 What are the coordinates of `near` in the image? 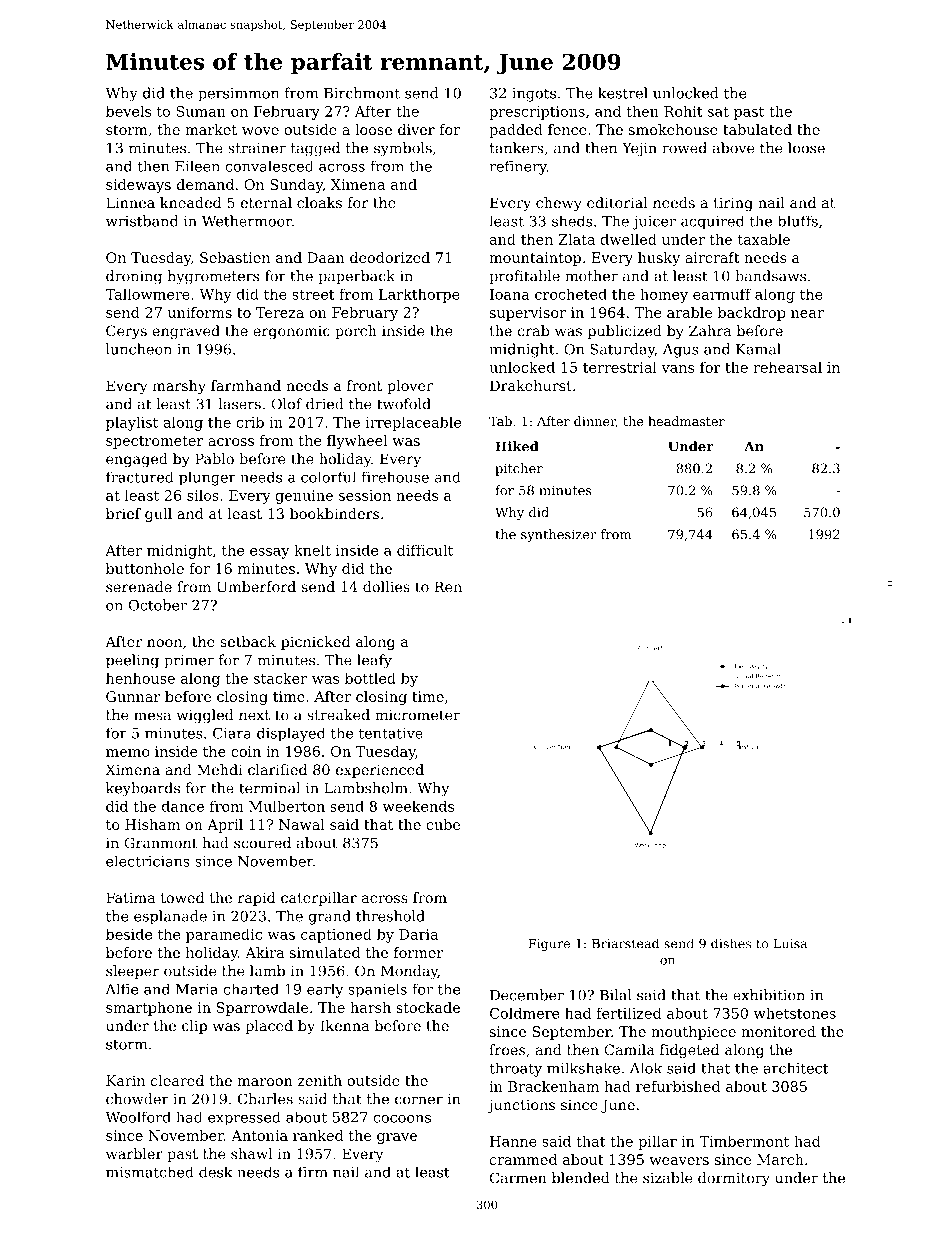 It's located at (807, 314).
